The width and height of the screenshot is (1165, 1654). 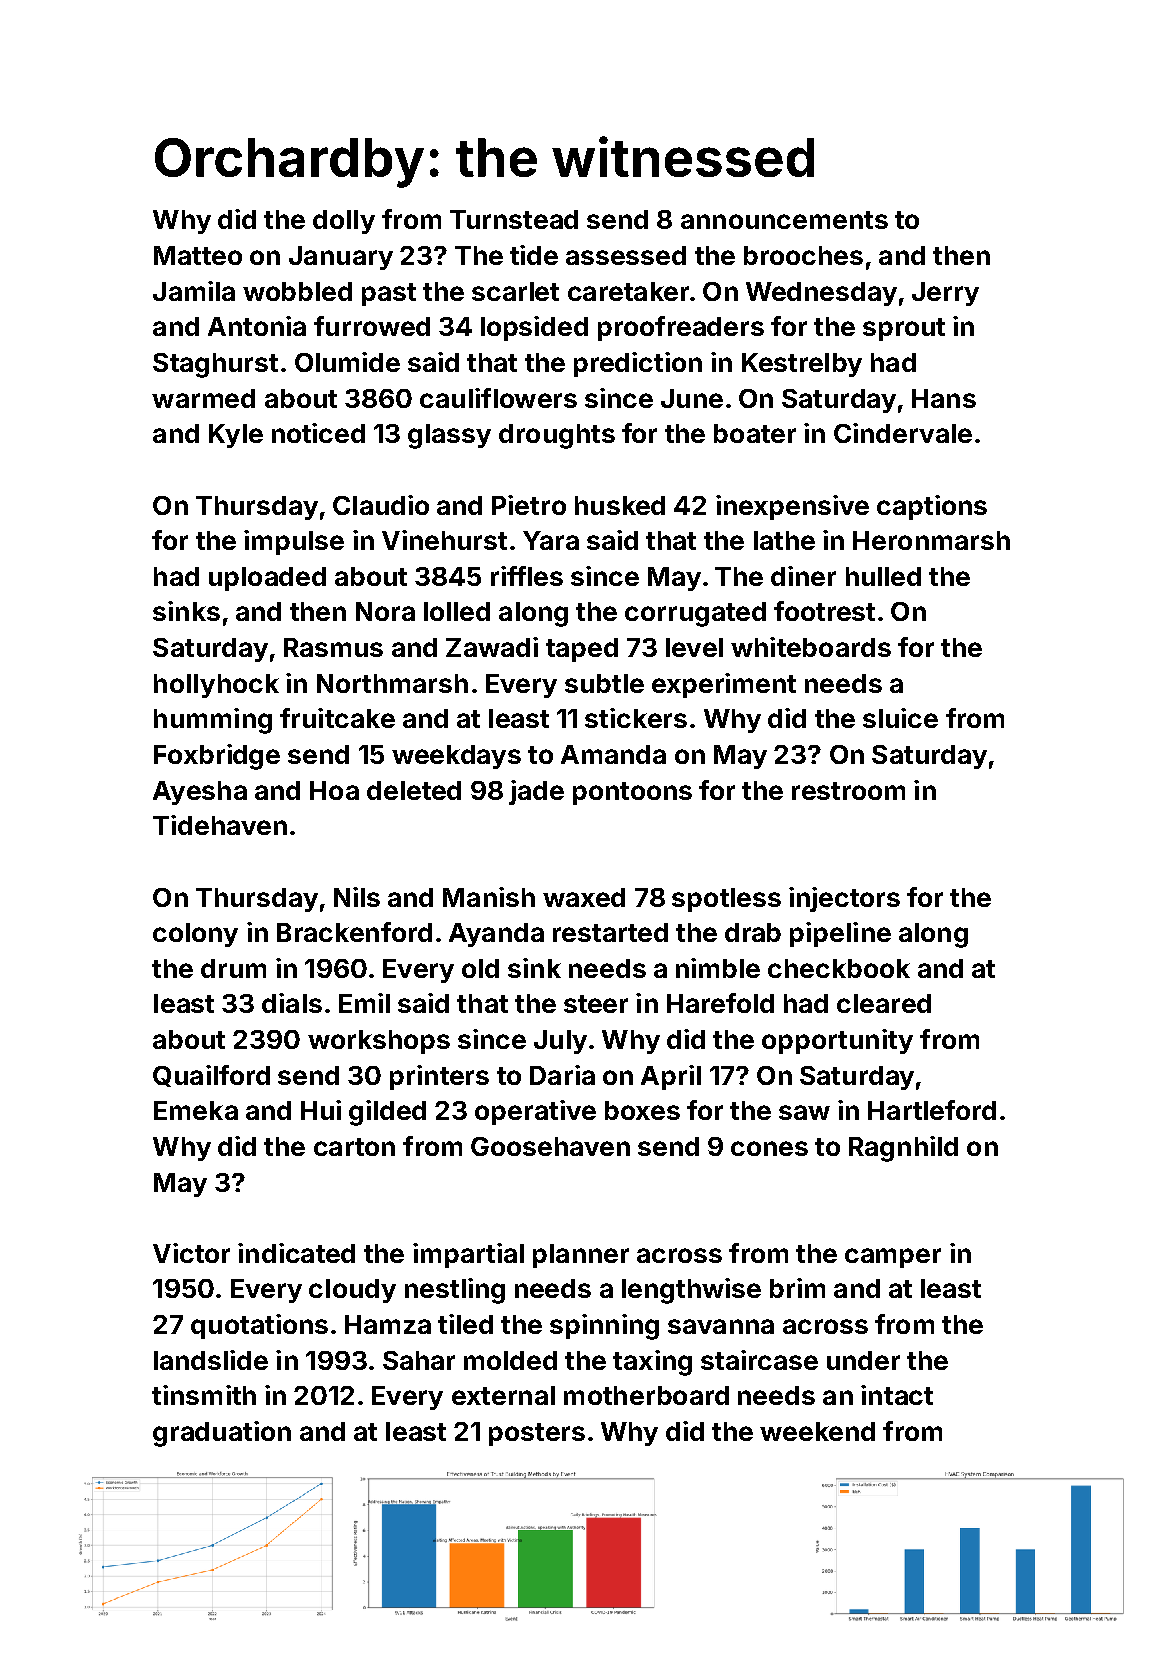 I want to click on tinsmith, so click(x=204, y=1395).
